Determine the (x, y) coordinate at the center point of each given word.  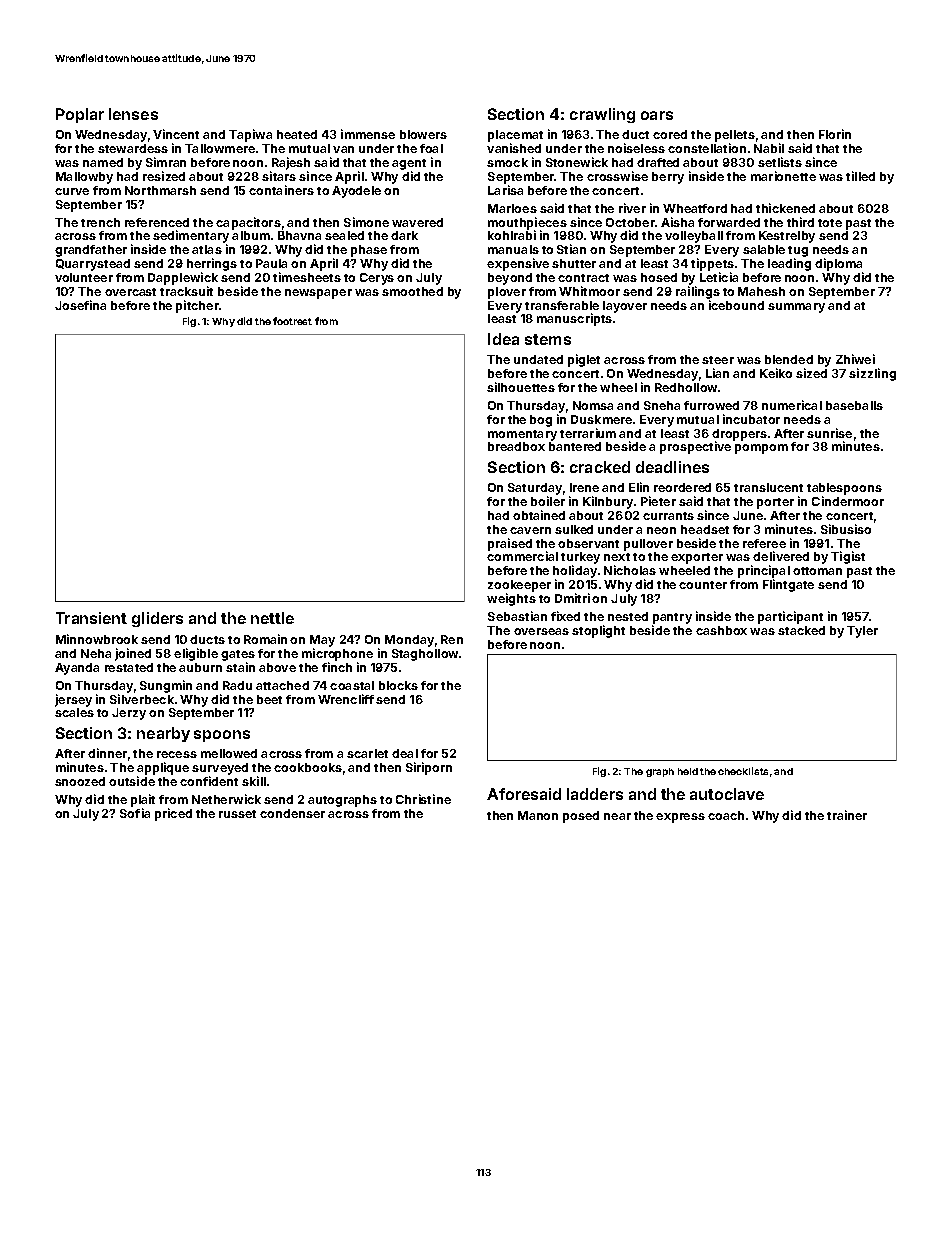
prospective (695, 447)
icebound (736, 305)
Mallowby (84, 178)
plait (143, 800)
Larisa (505, 190)
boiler (548, 501)
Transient (91, 618)
